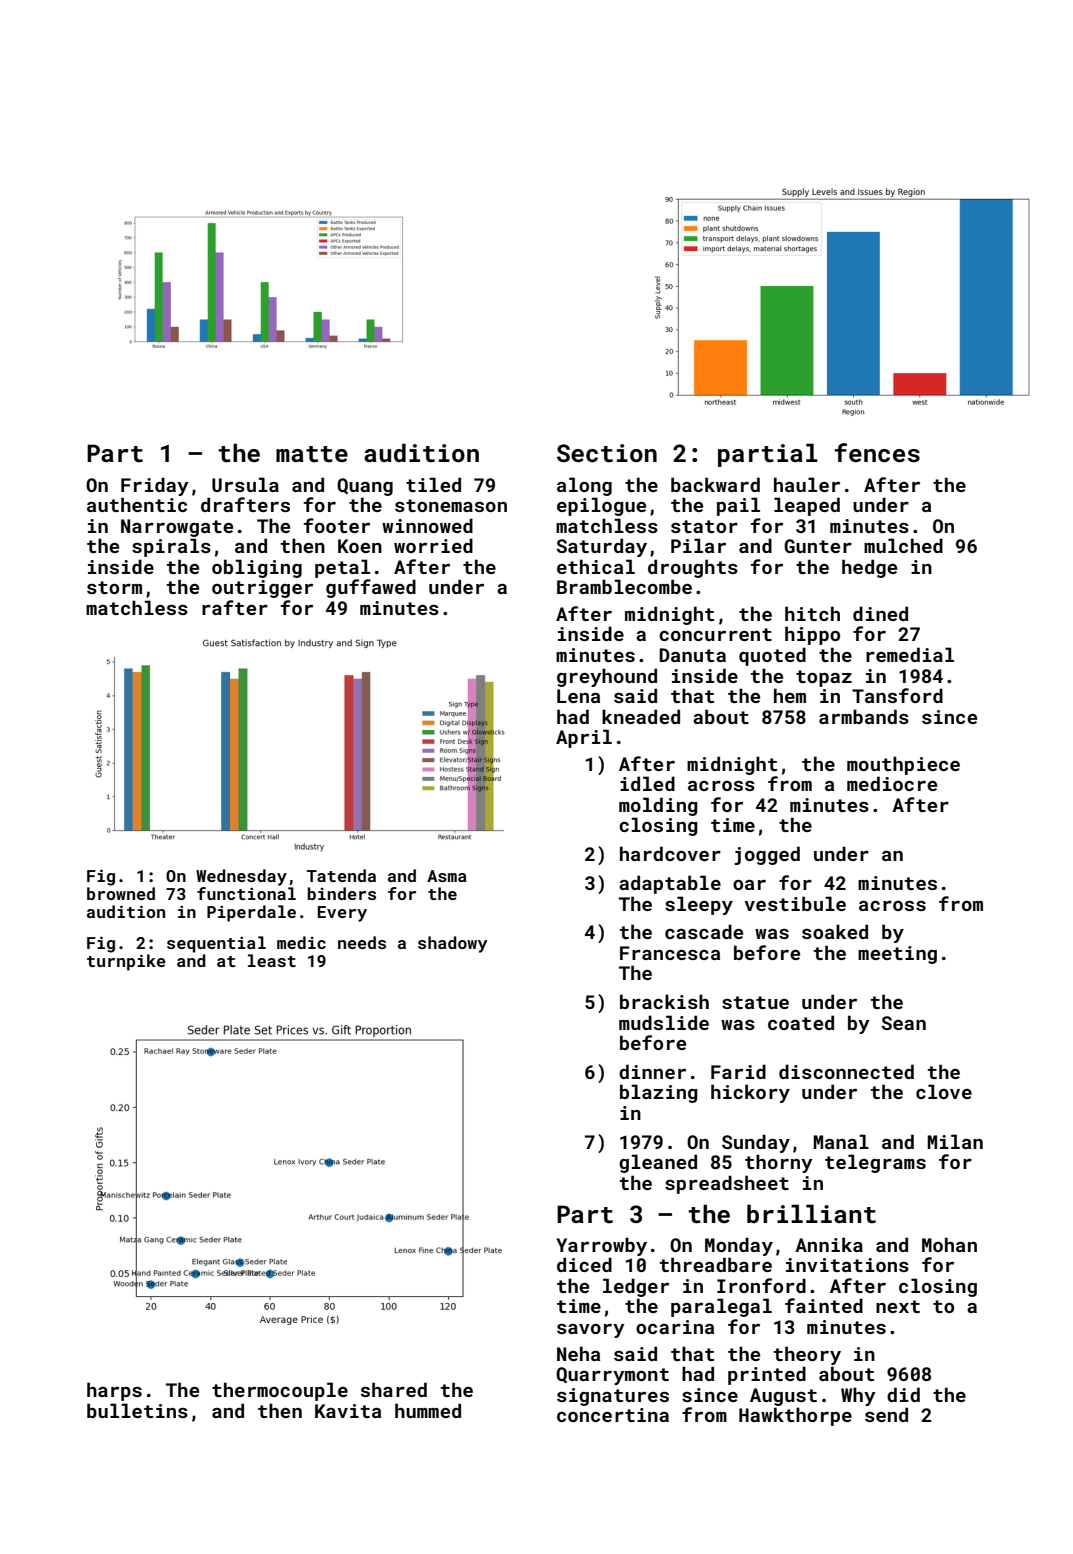 This screenshot has height=1554, width=1073. Describe the element at coordinates (877, 453) in the screenshot. I see `fences` at that location.
